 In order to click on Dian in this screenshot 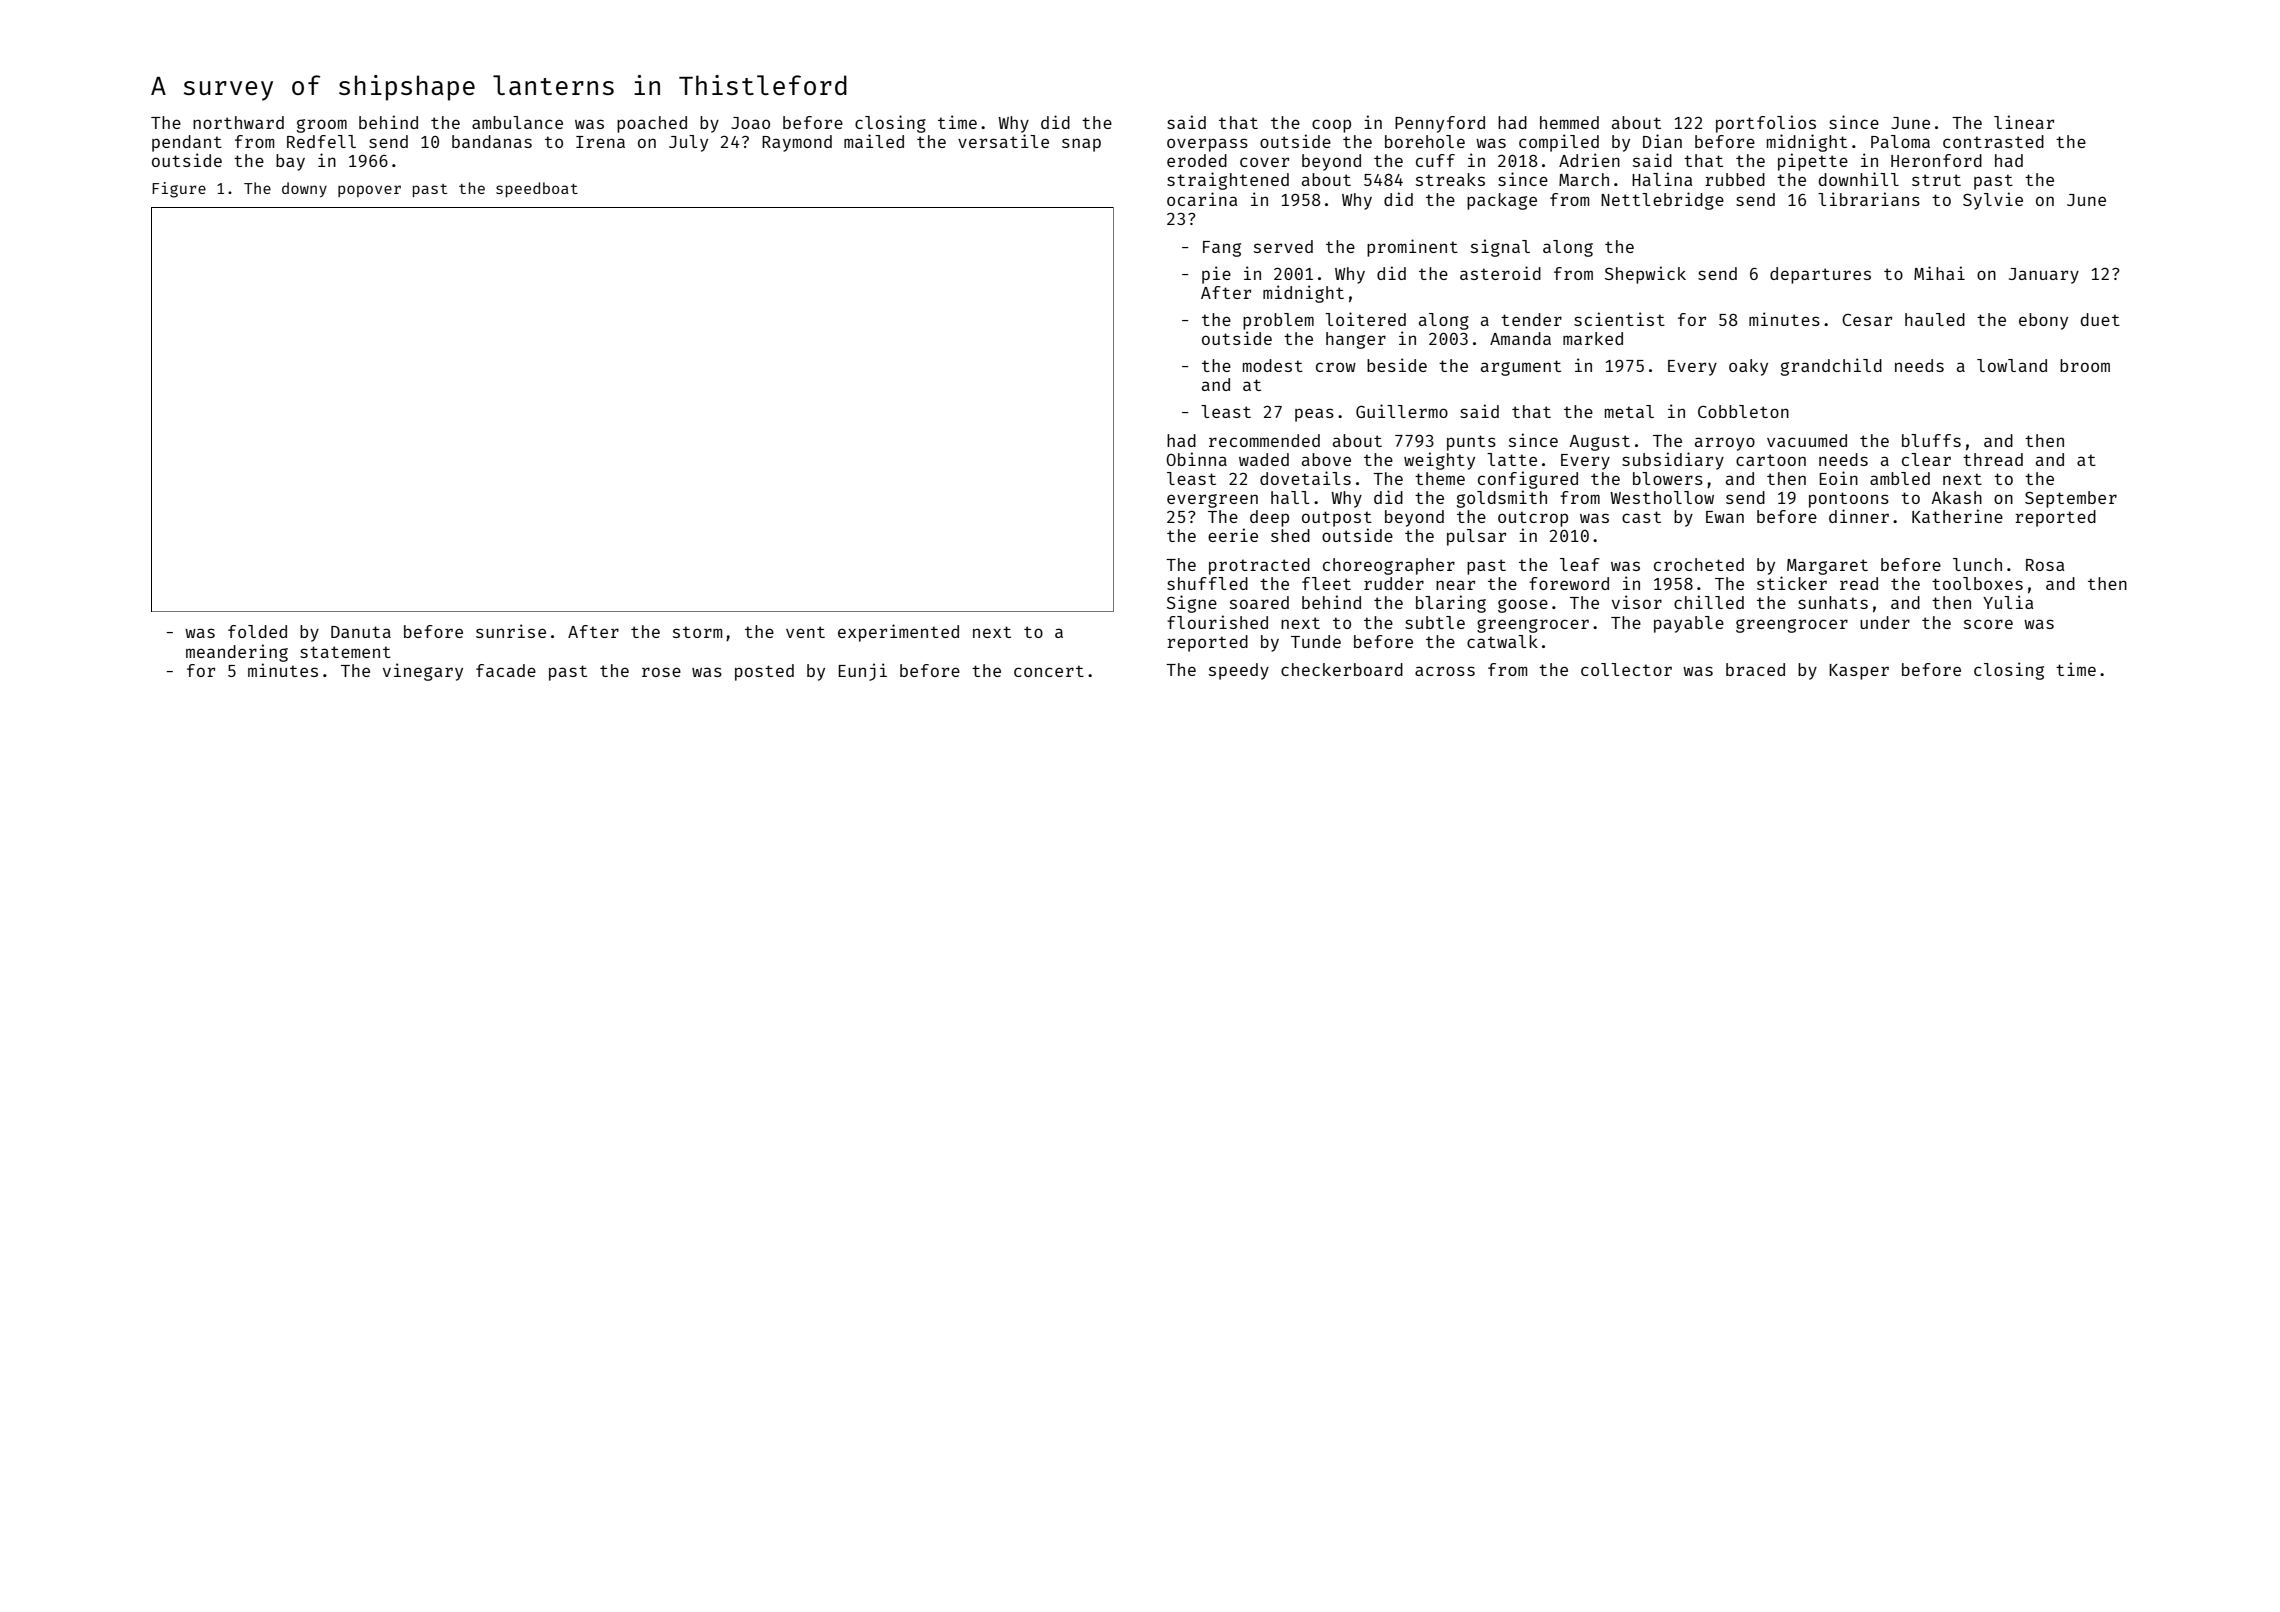, I will do `click(1662, 141)`.
